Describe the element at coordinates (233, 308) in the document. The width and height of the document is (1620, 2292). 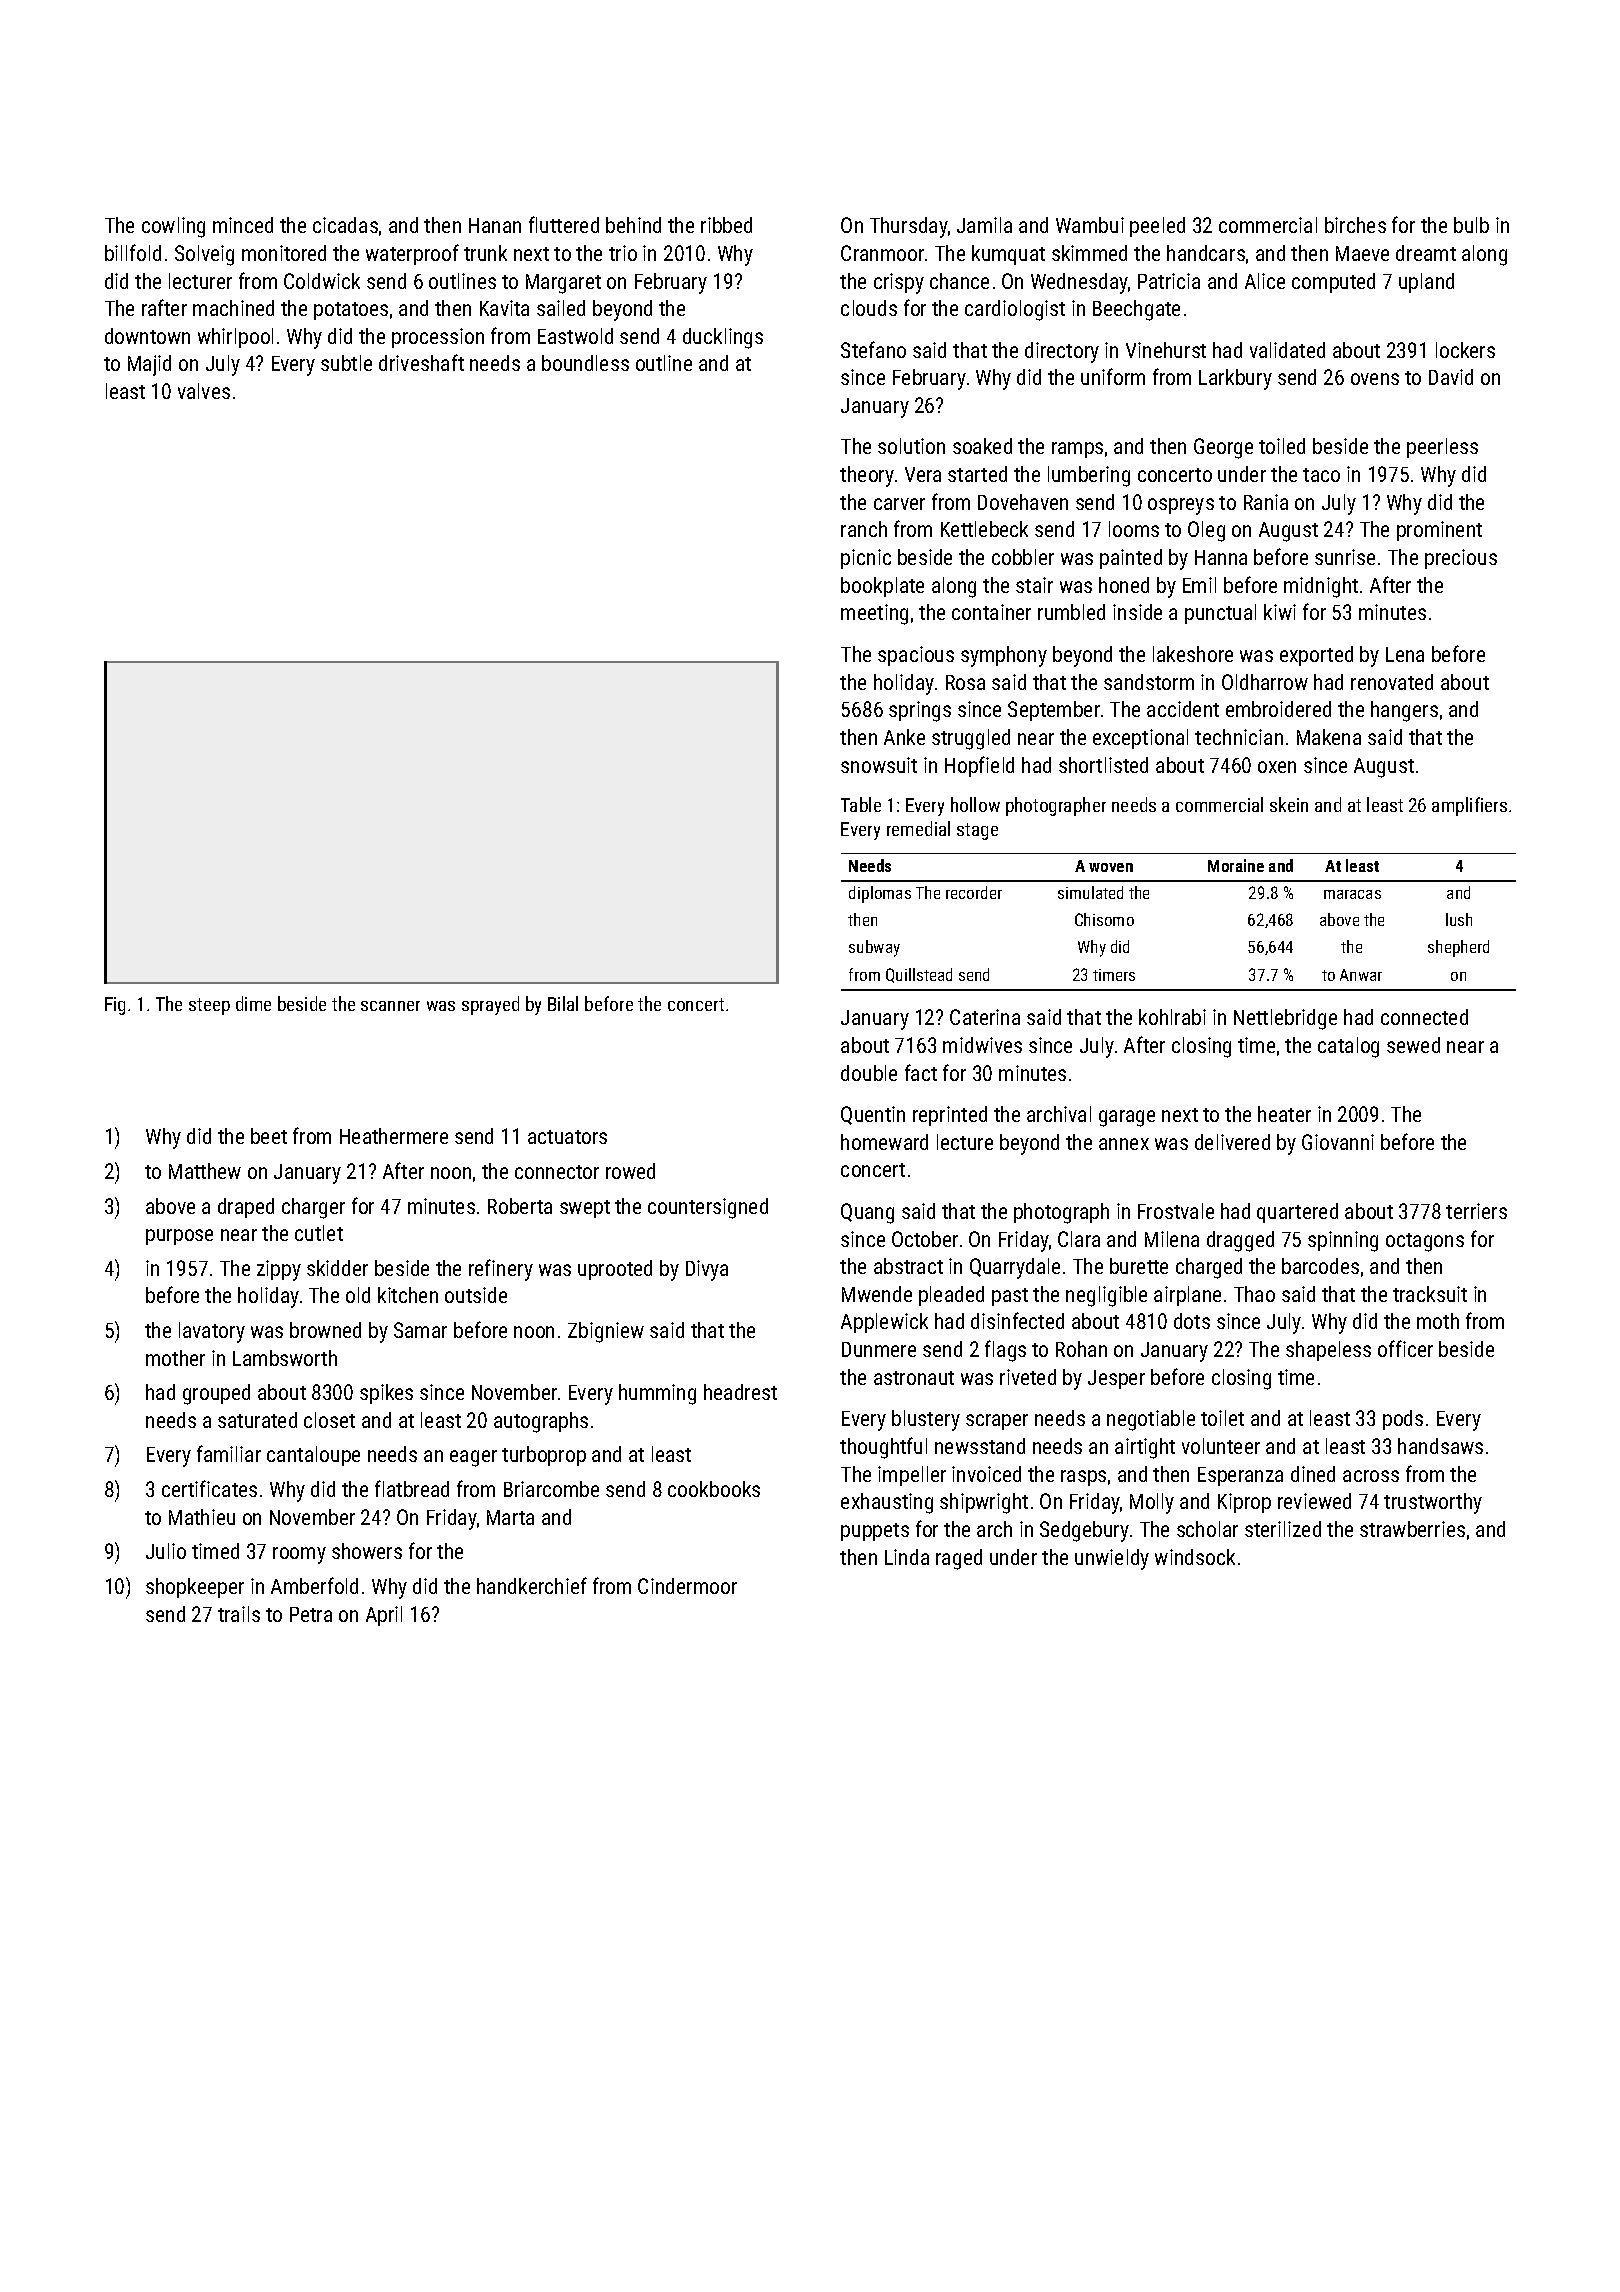
I see `machined` at that location.
